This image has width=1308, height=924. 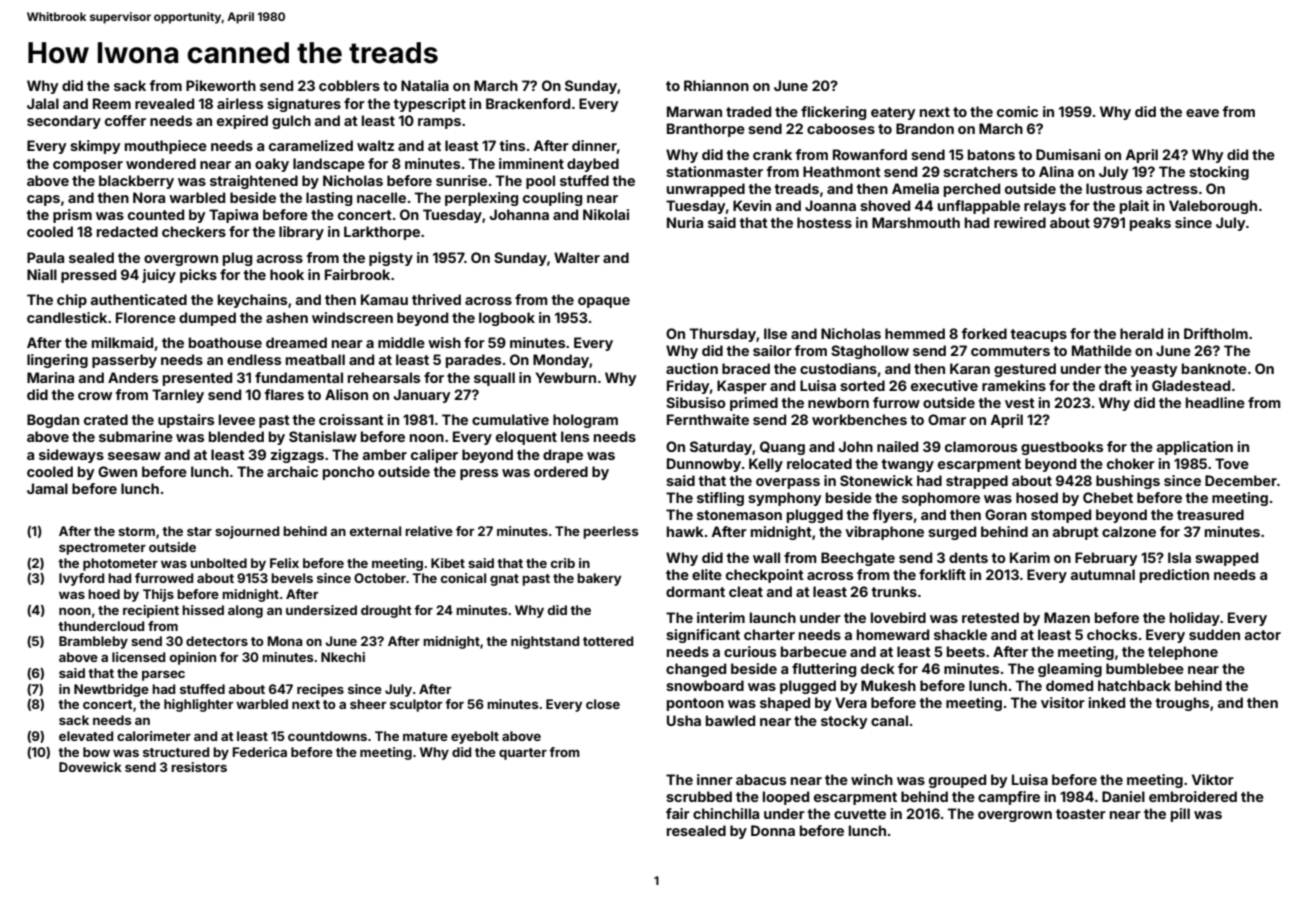 What do you see at coordinates (716, 85) in the image?
I see `Rhiannon` at bounding box center [716, 85].
